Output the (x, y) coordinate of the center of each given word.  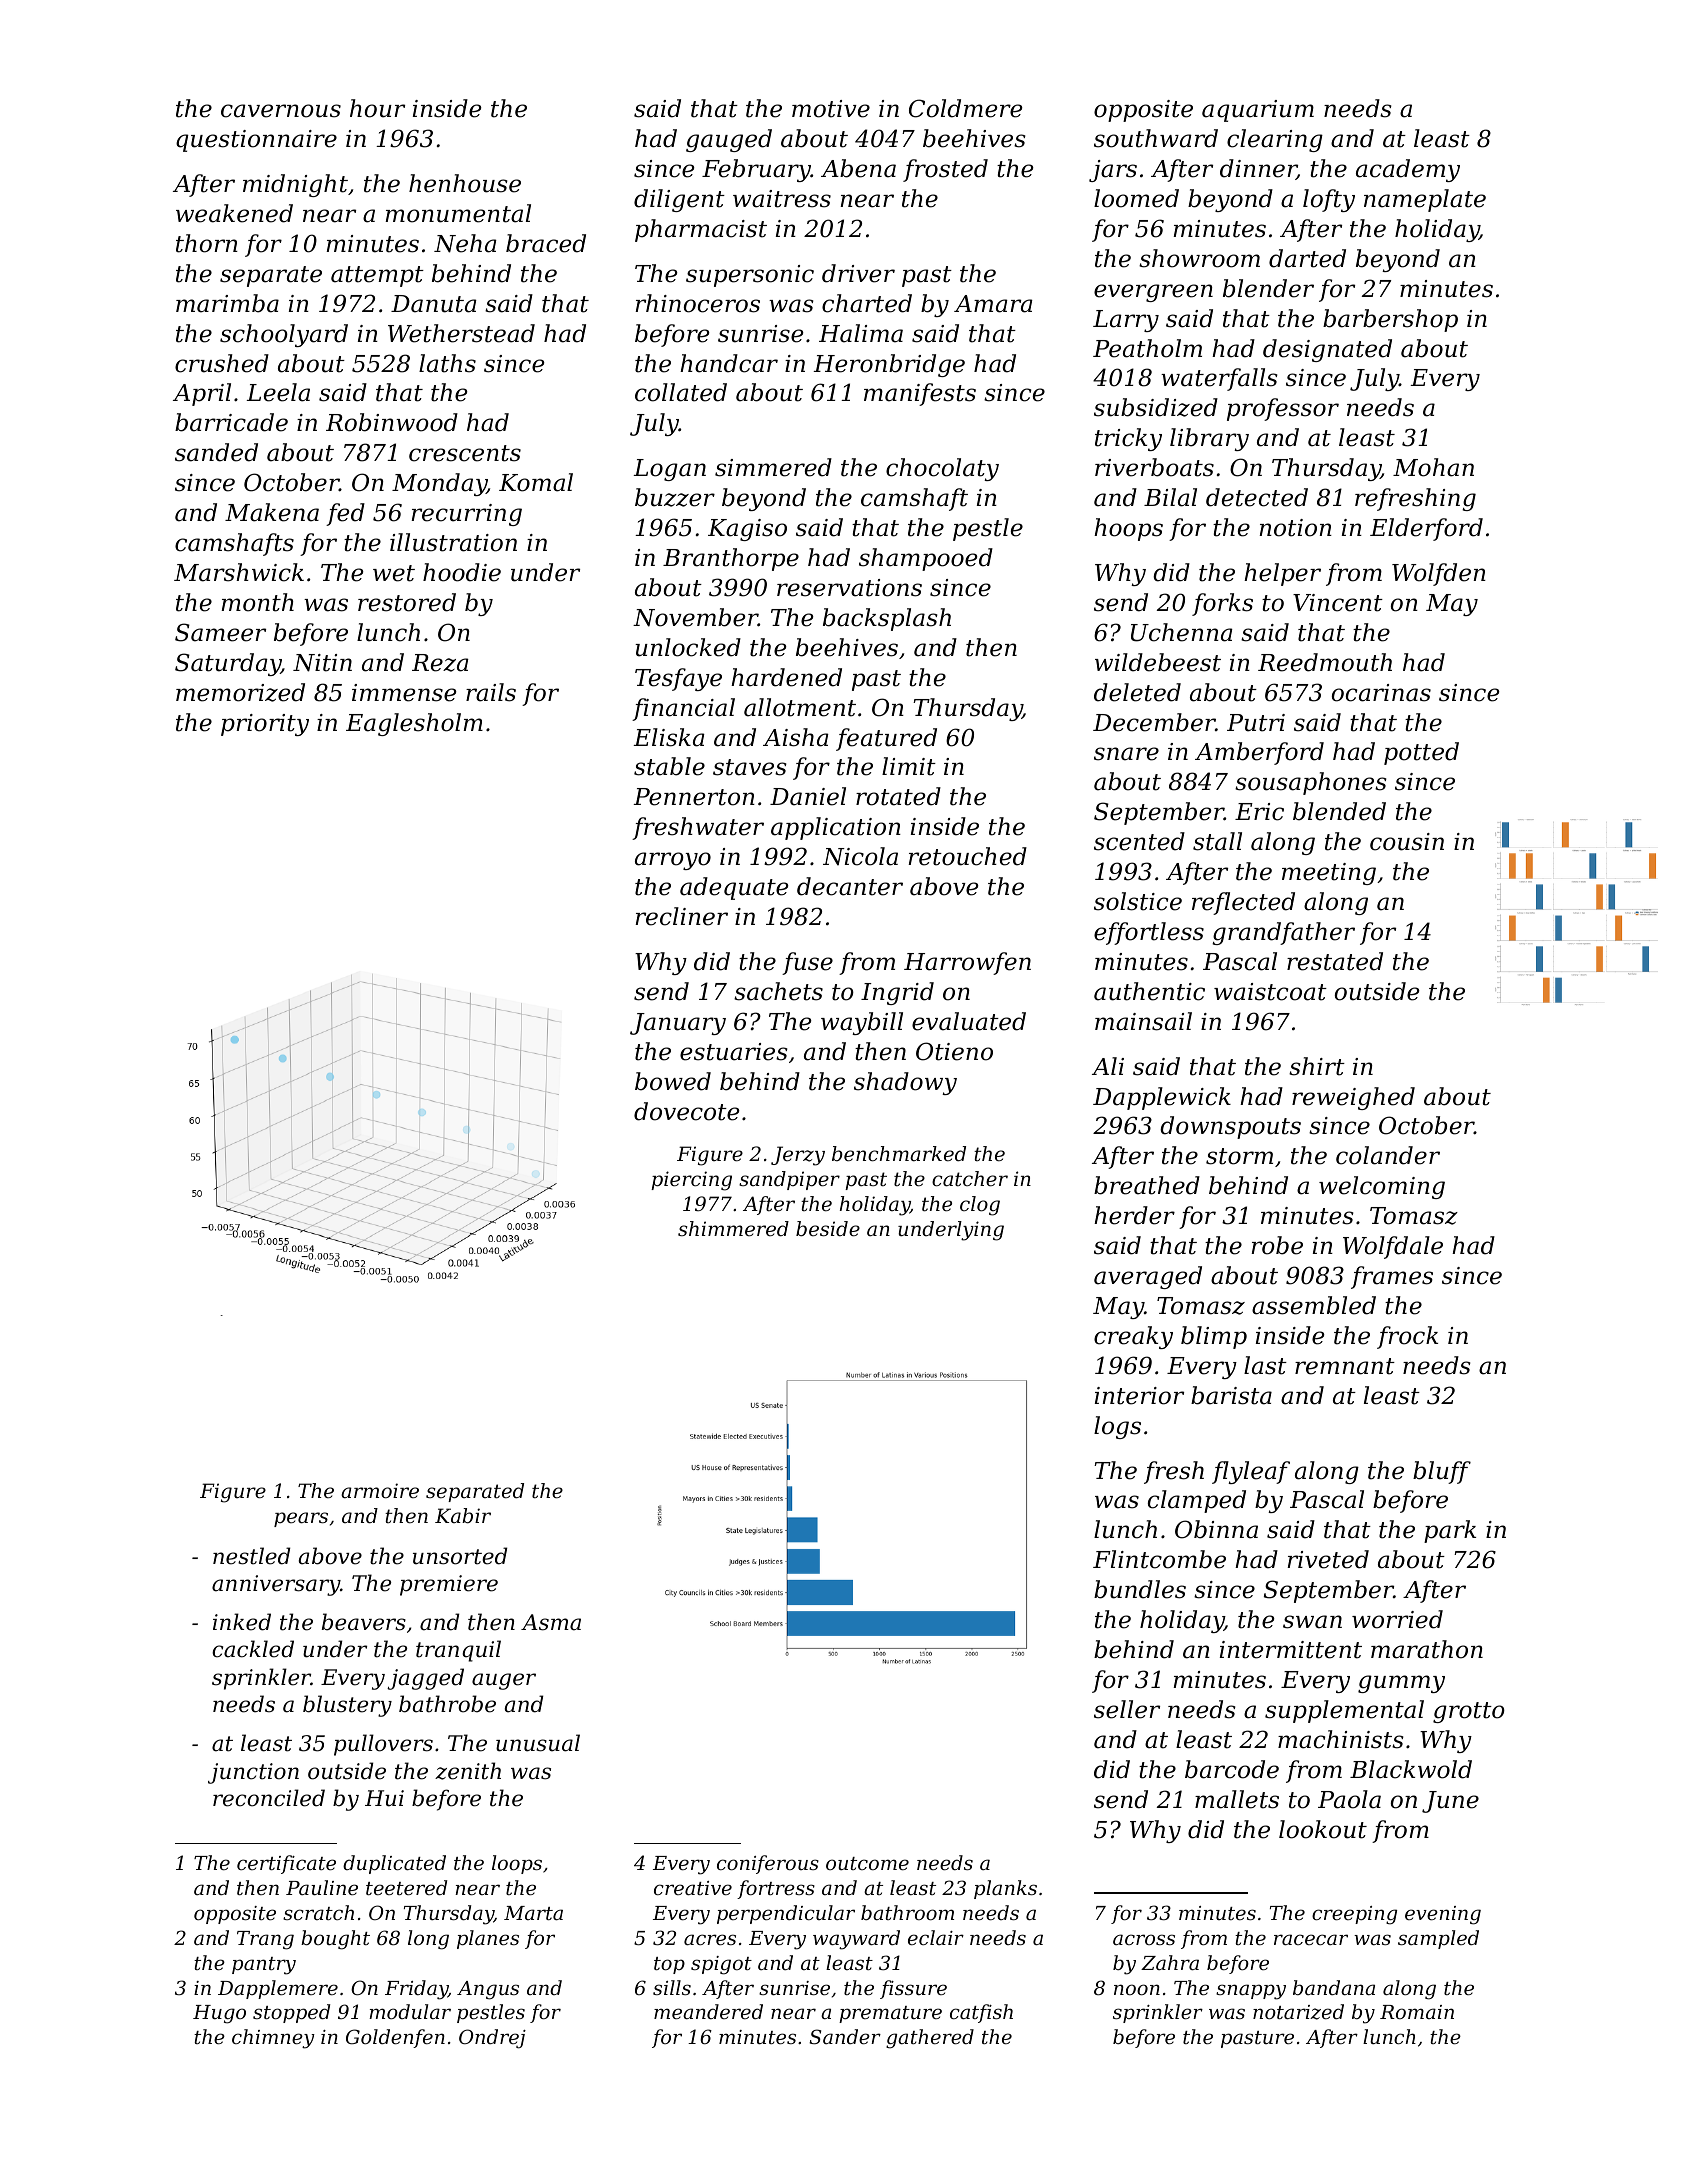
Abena (858, 168)
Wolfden (1439, 574)
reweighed (1353, 1098)
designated (1327, 350)
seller (1127, 1709)
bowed (673, 1081)
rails (491, 692)
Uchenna (1182, 632)
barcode (1232, 1769)
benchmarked (899, 1154)
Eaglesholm (414, 724)
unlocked (688, 647)
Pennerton (694, 797)
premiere (449, 1585)
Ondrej (492, 2039)
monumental (458, 213)
